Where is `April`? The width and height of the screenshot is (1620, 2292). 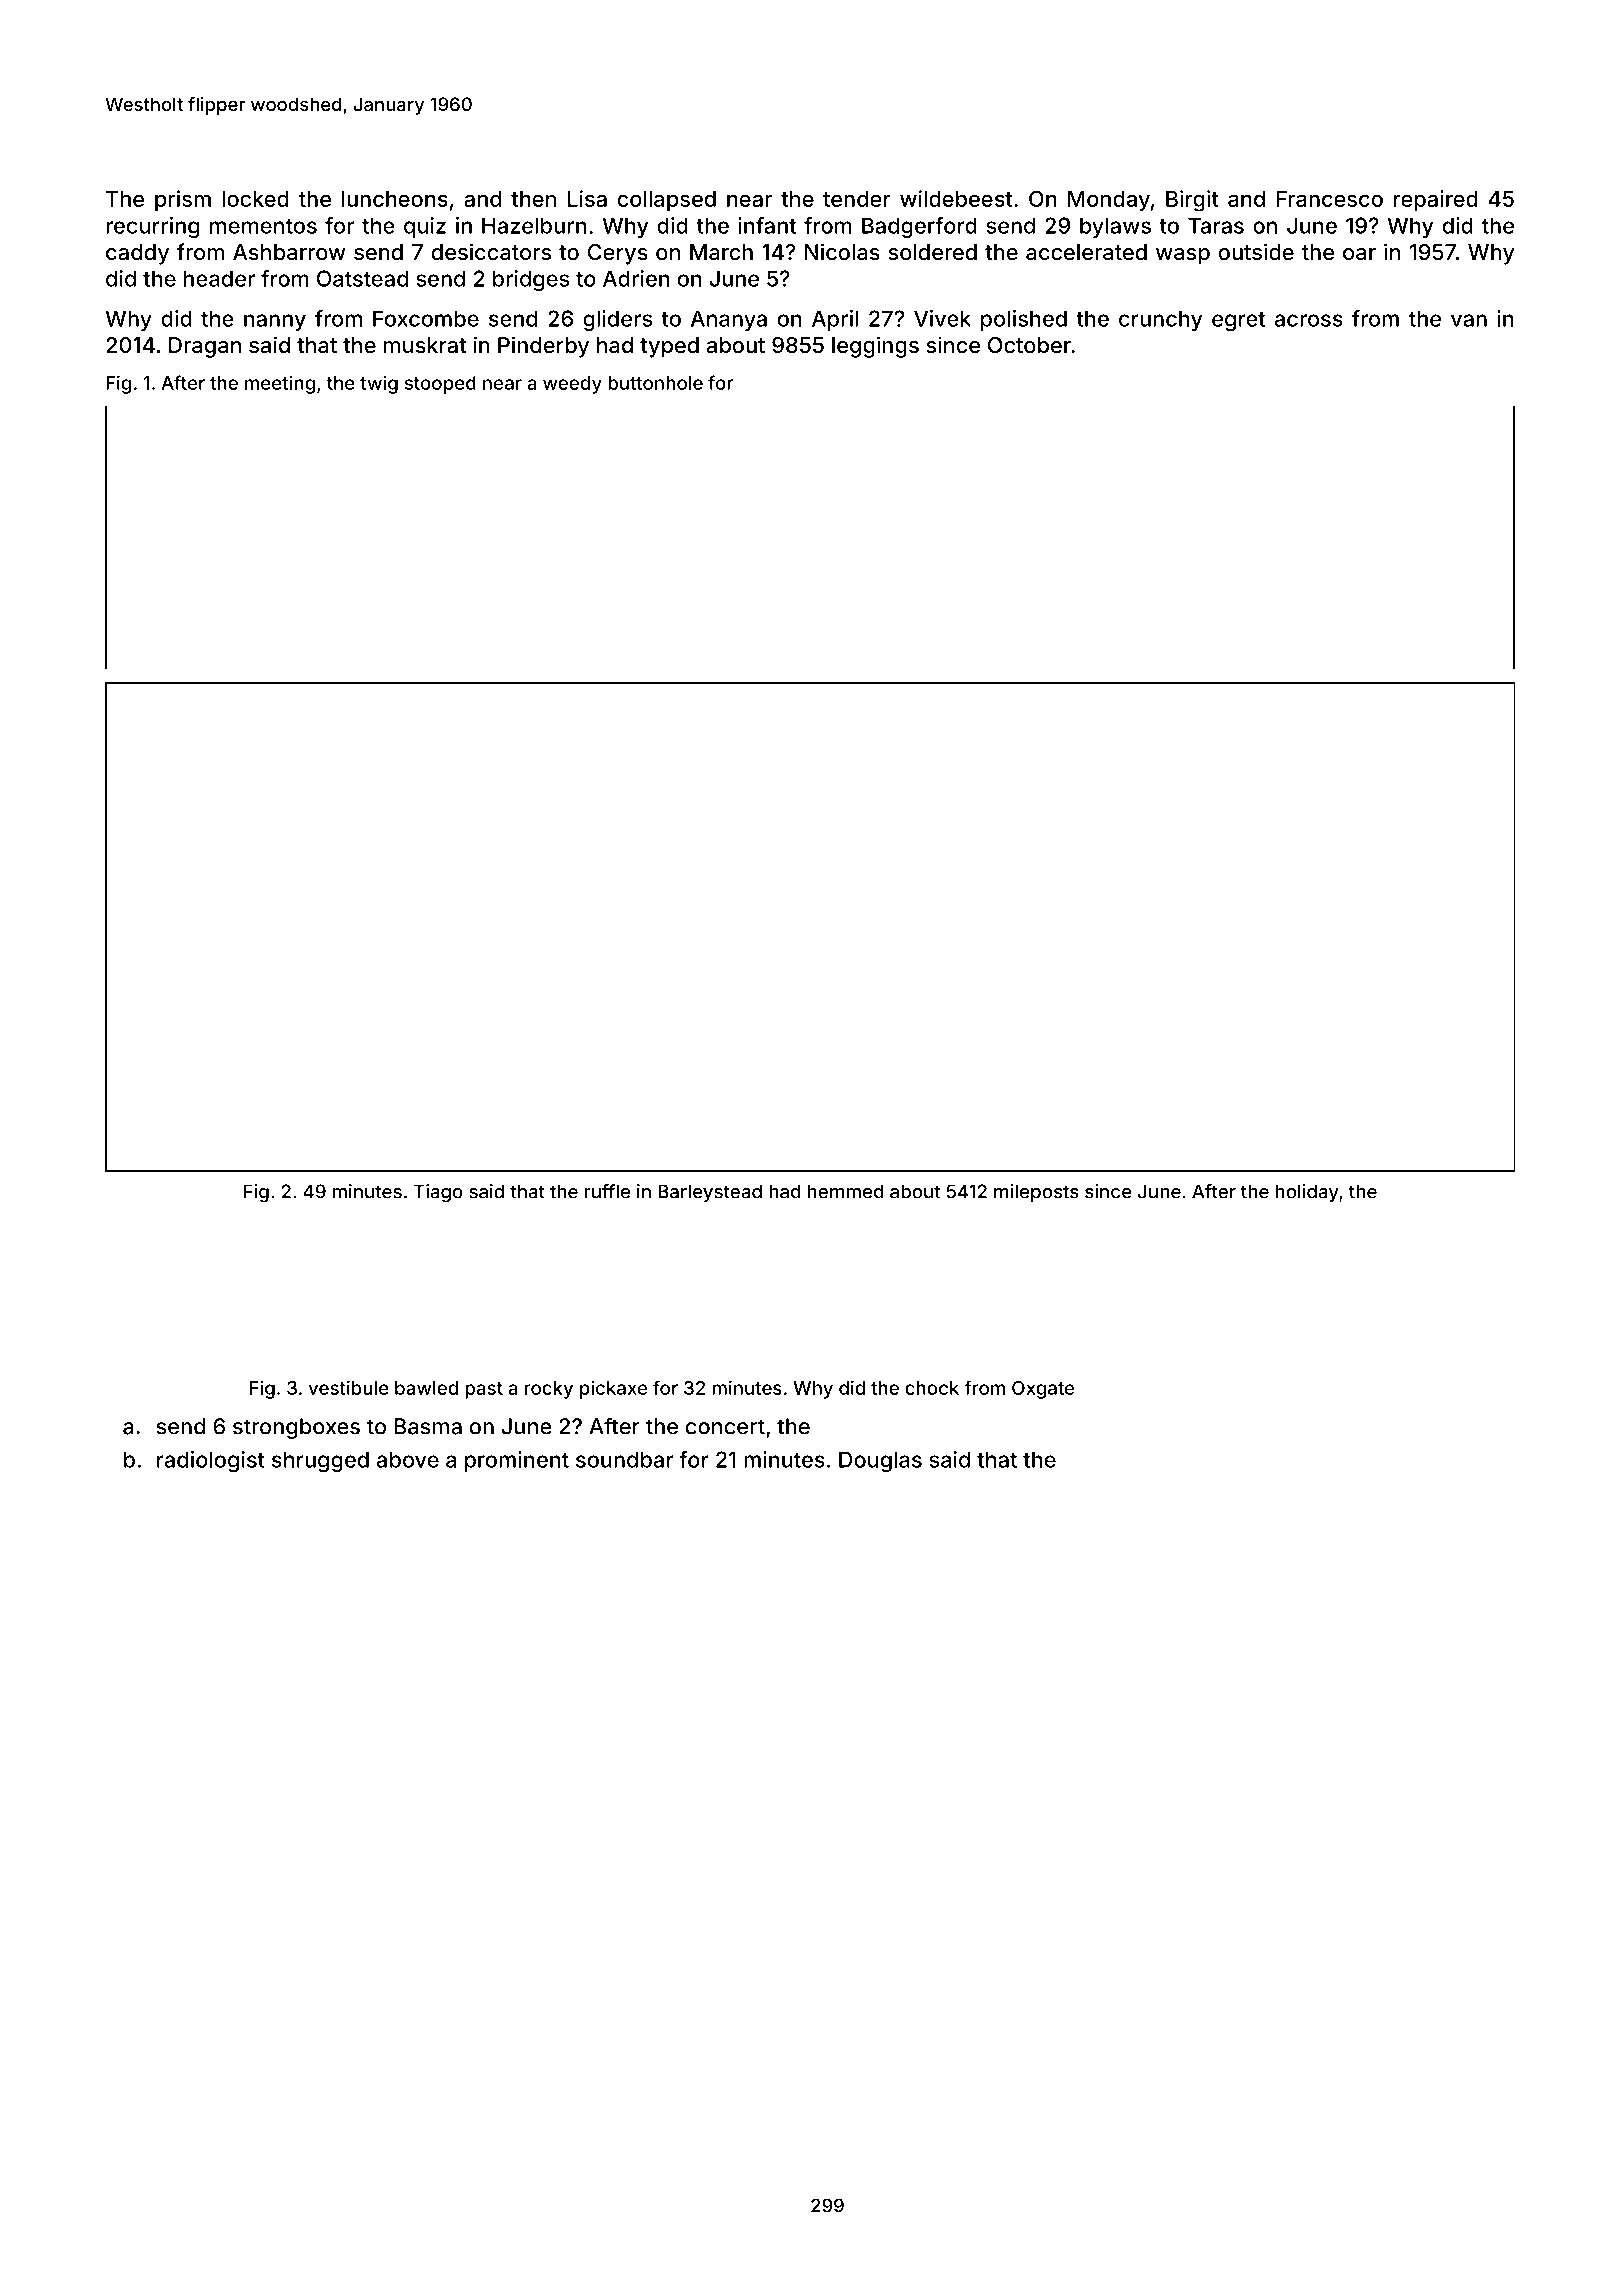 April is located at coordinates (835, 320).
